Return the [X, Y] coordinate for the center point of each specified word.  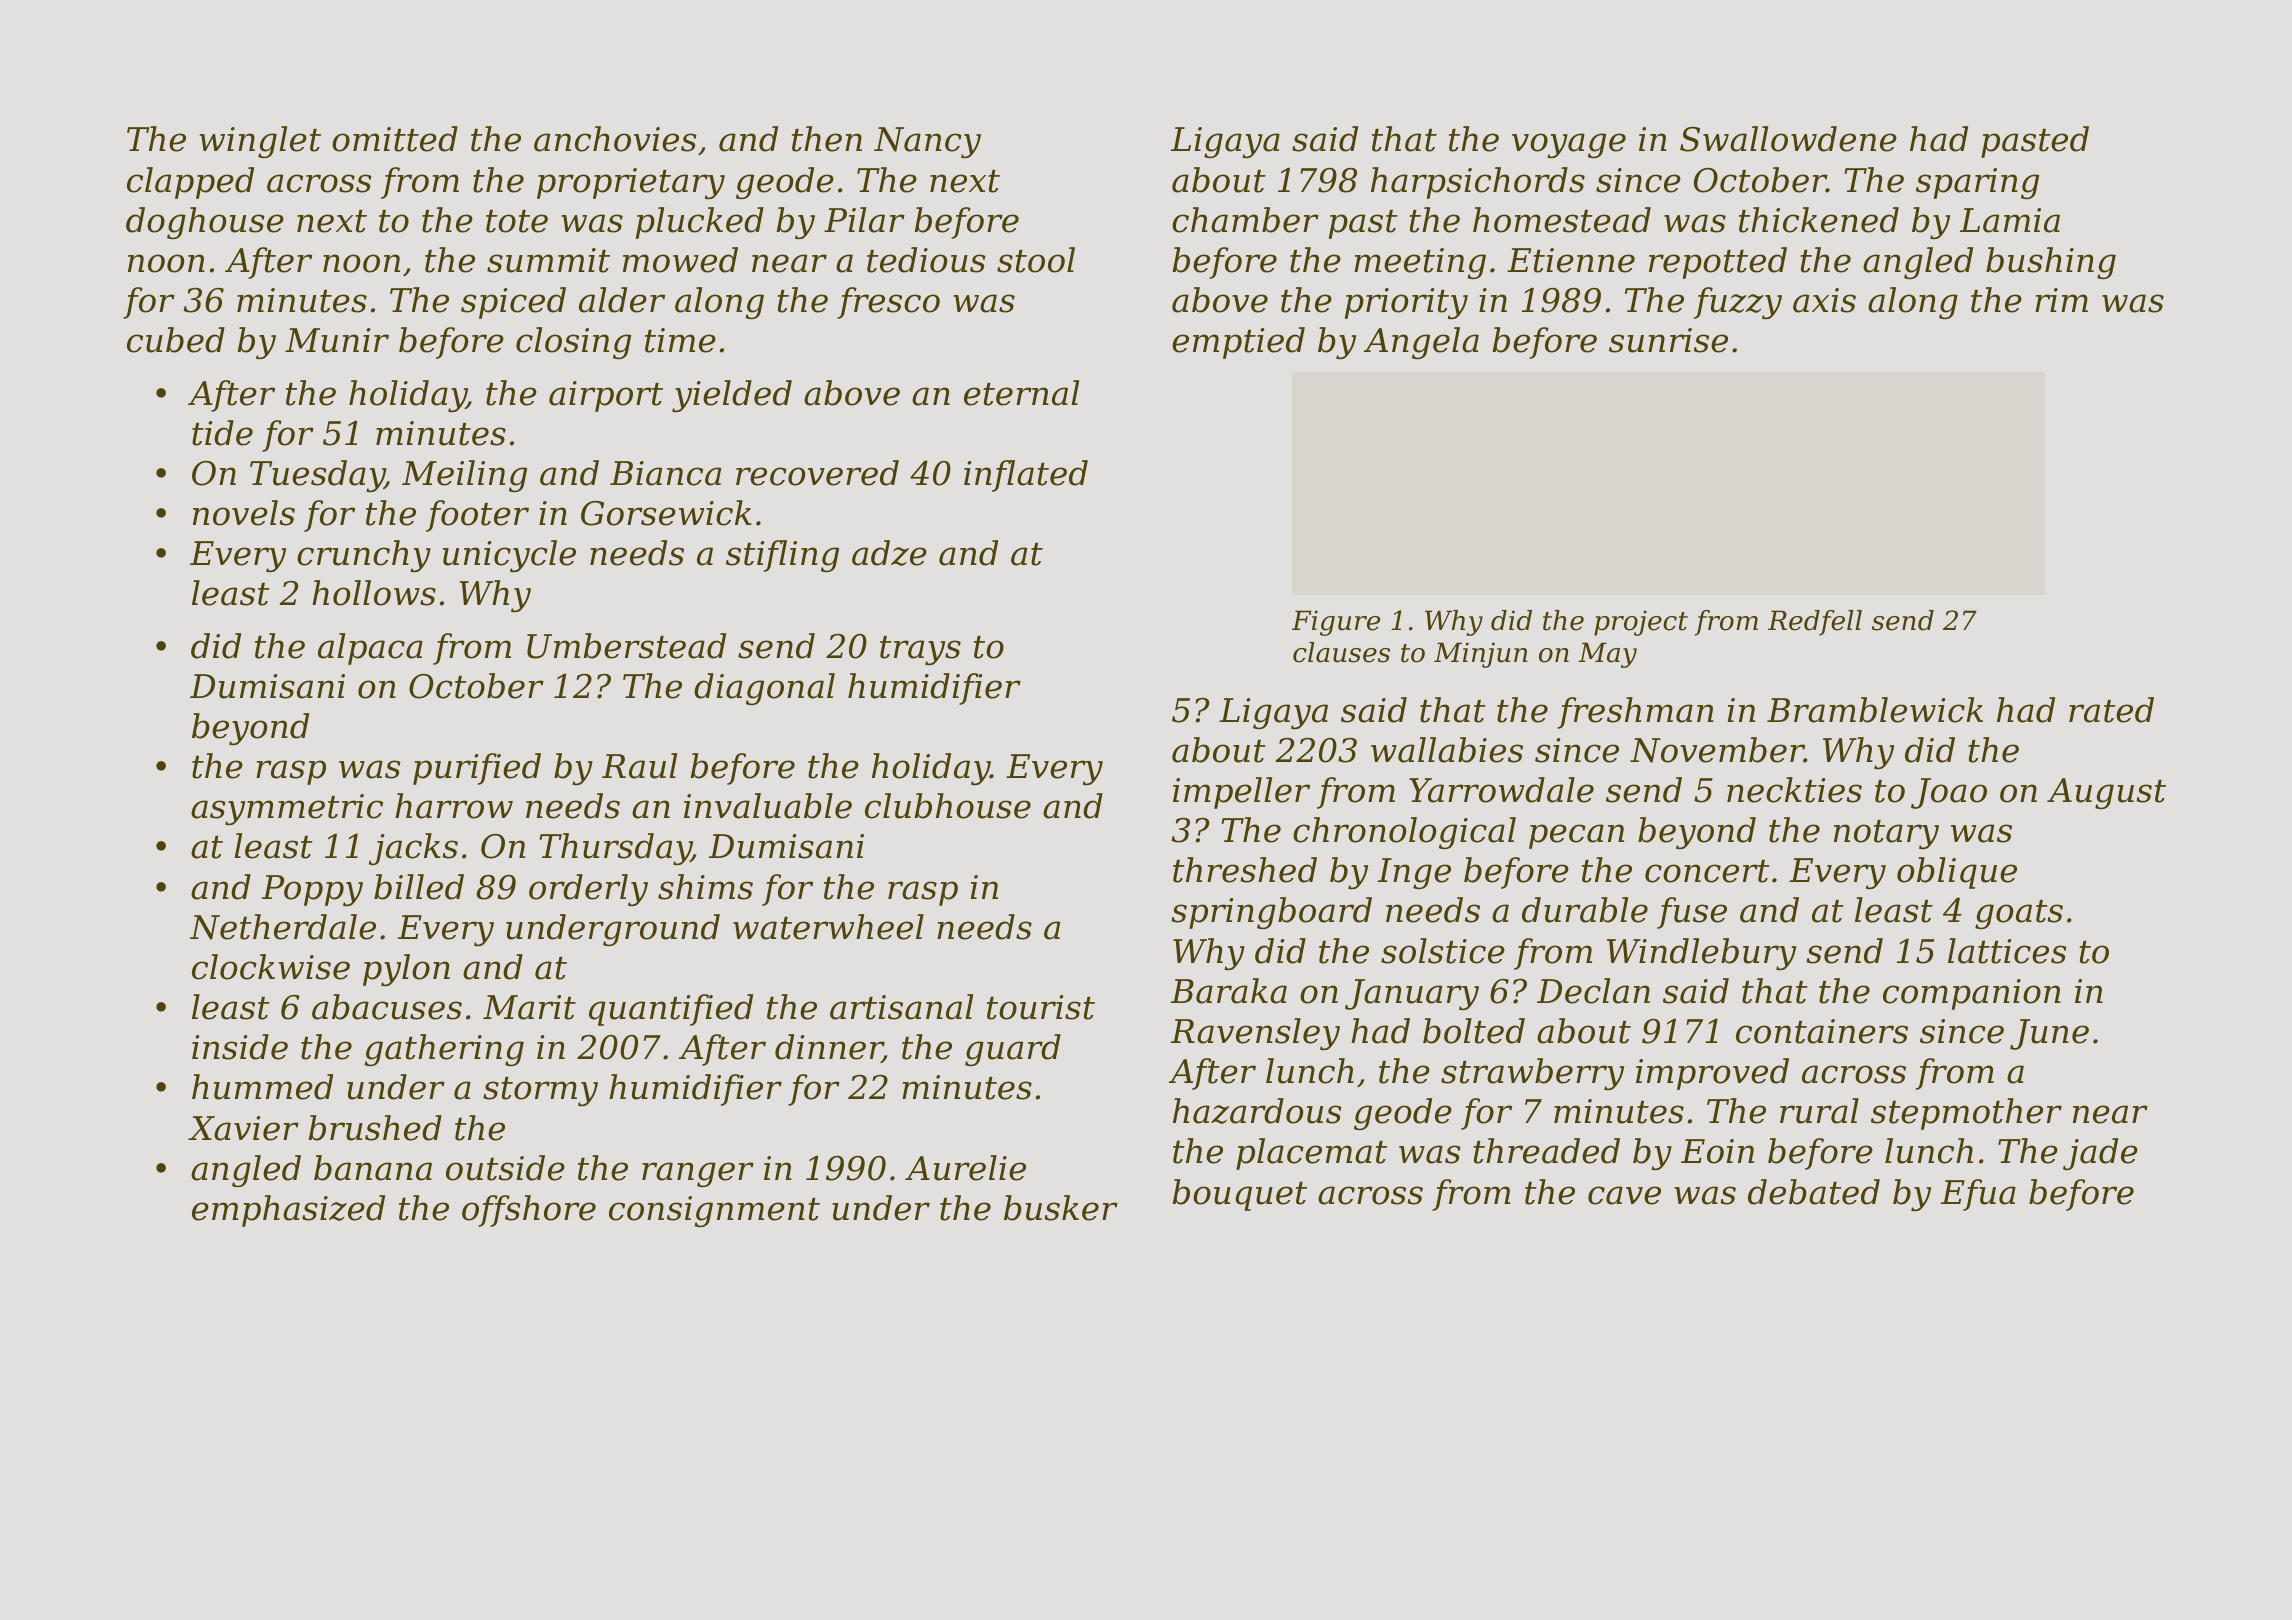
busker [1061, 1208]
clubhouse [948, 806]
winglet [260, 142]
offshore [529, 1211]
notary [1886, 834]
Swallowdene [1788, 139]
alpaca [370, 649]
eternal [1021, 393]
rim [2061, 300]
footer [477, 516]
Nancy [927, 142]
